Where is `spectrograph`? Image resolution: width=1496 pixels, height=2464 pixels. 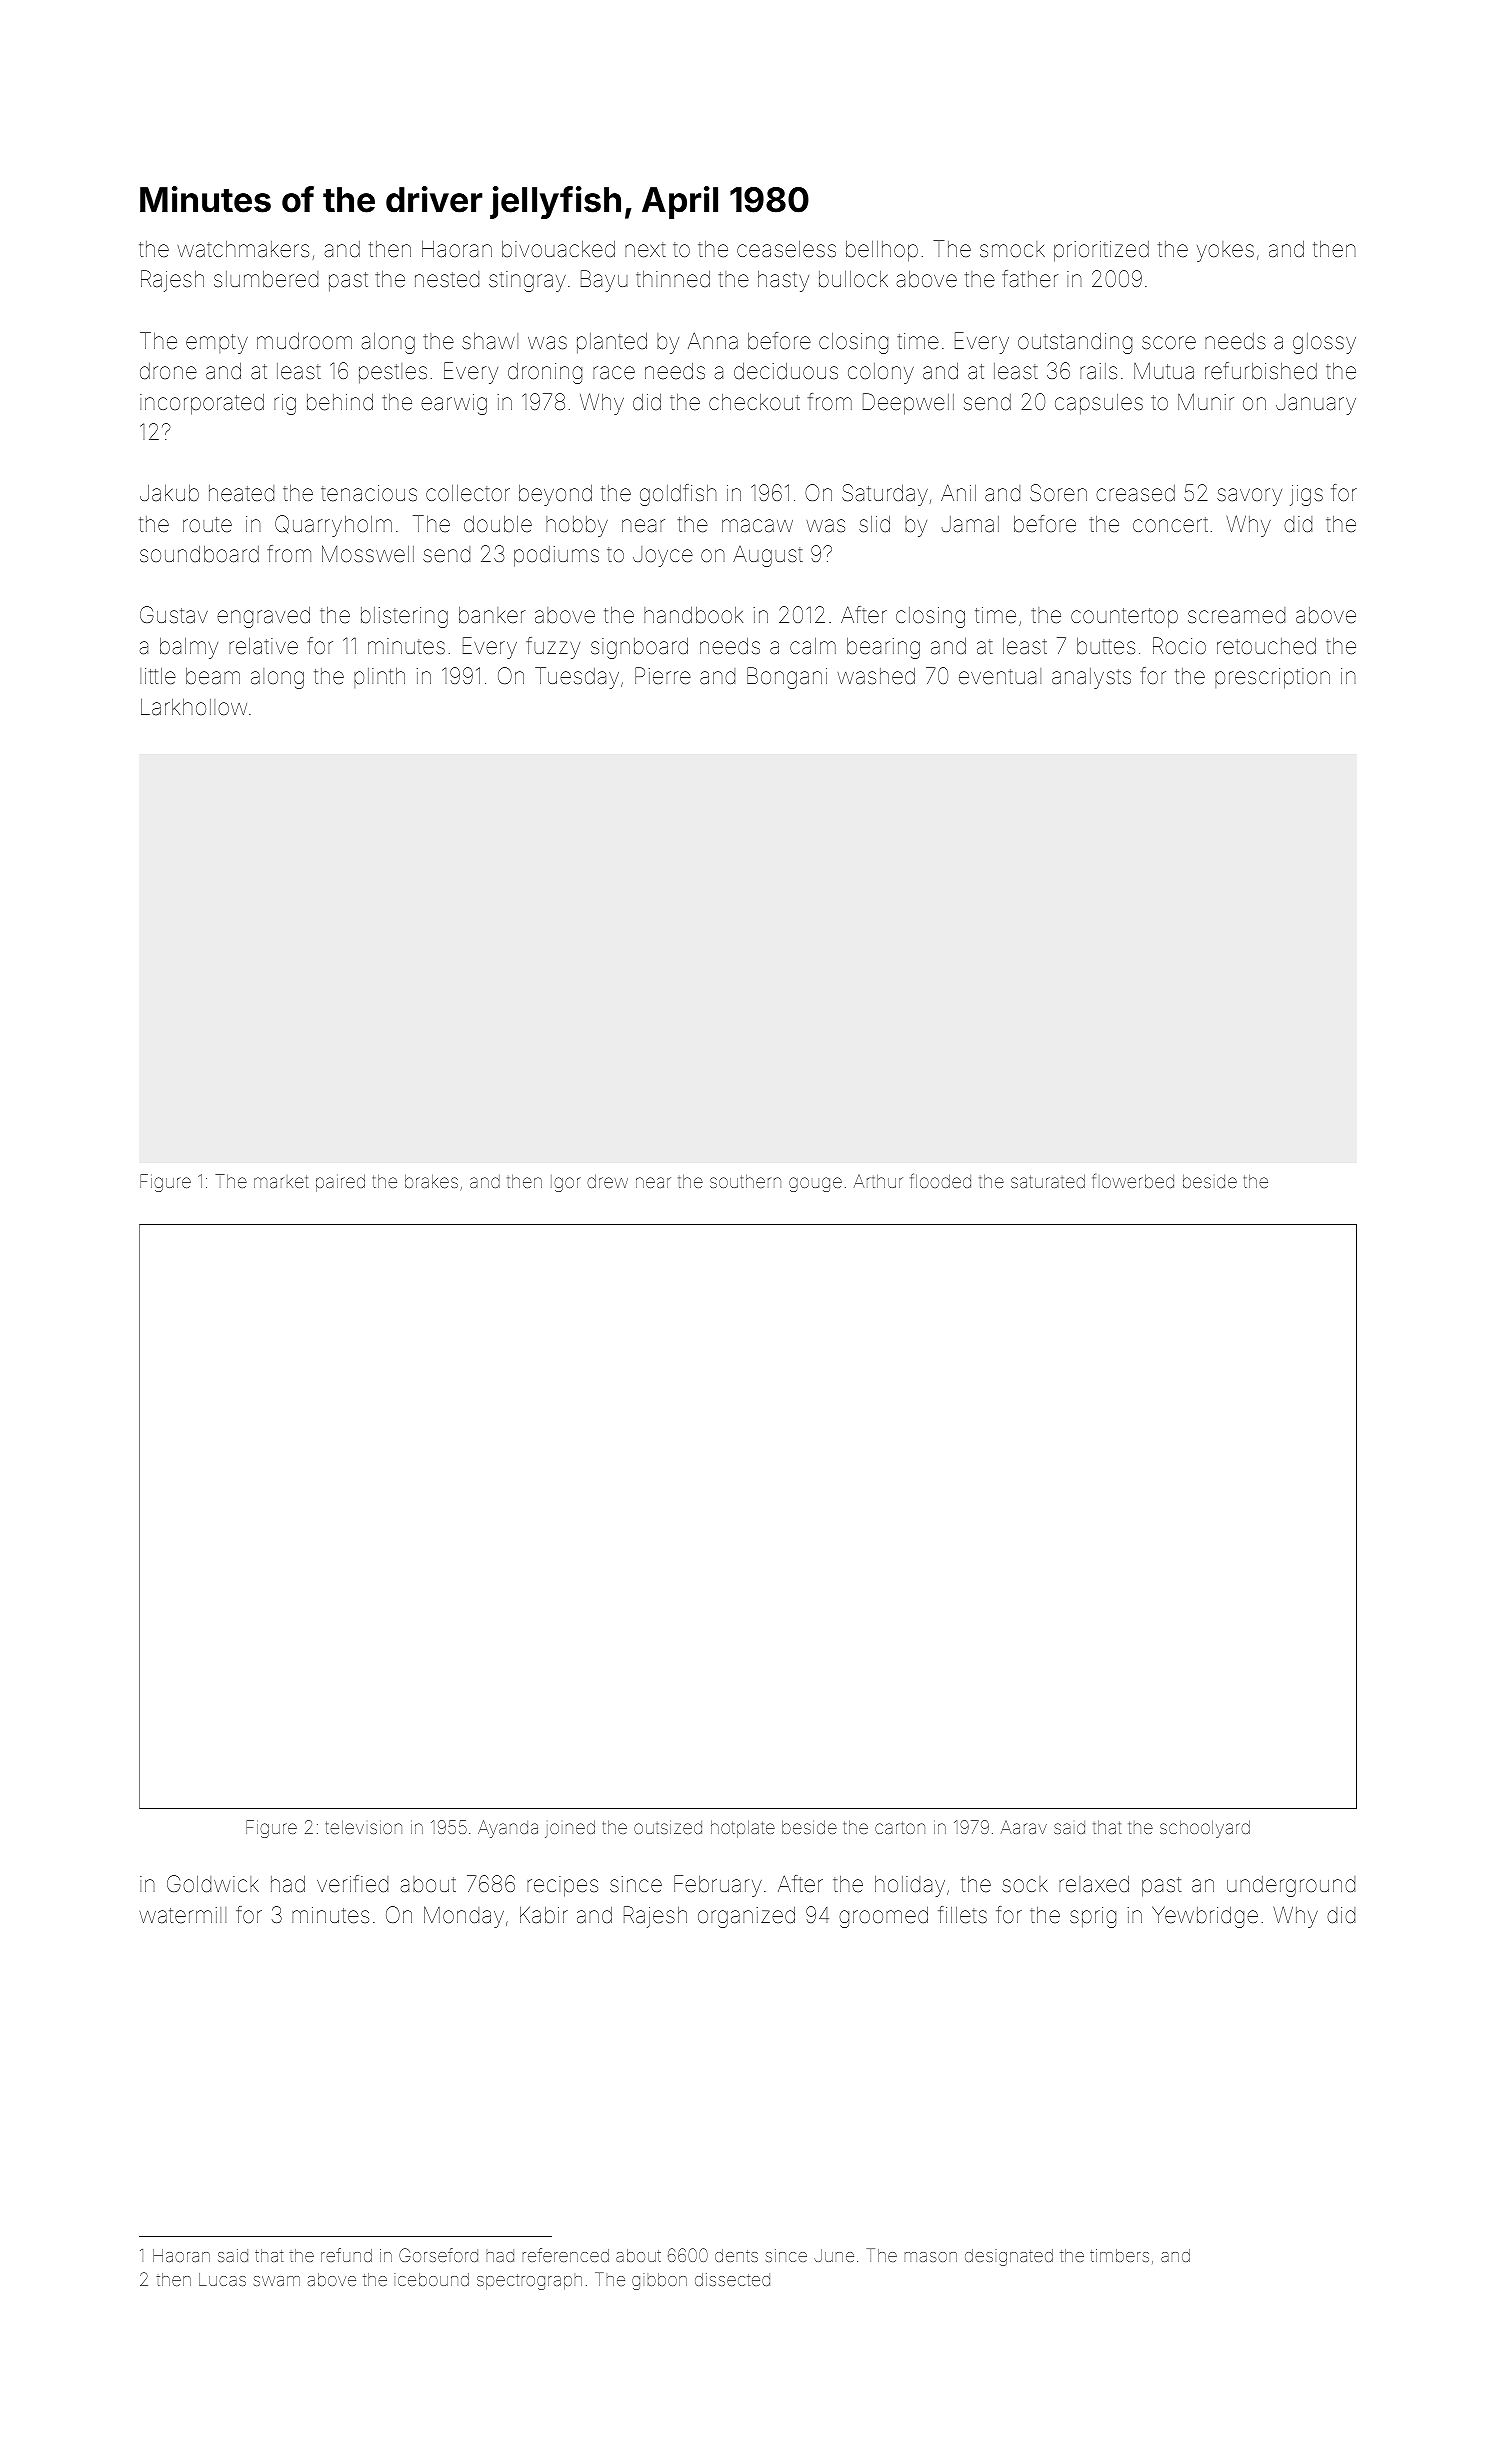 spectrograph is located at coordinates (529, 2282).
